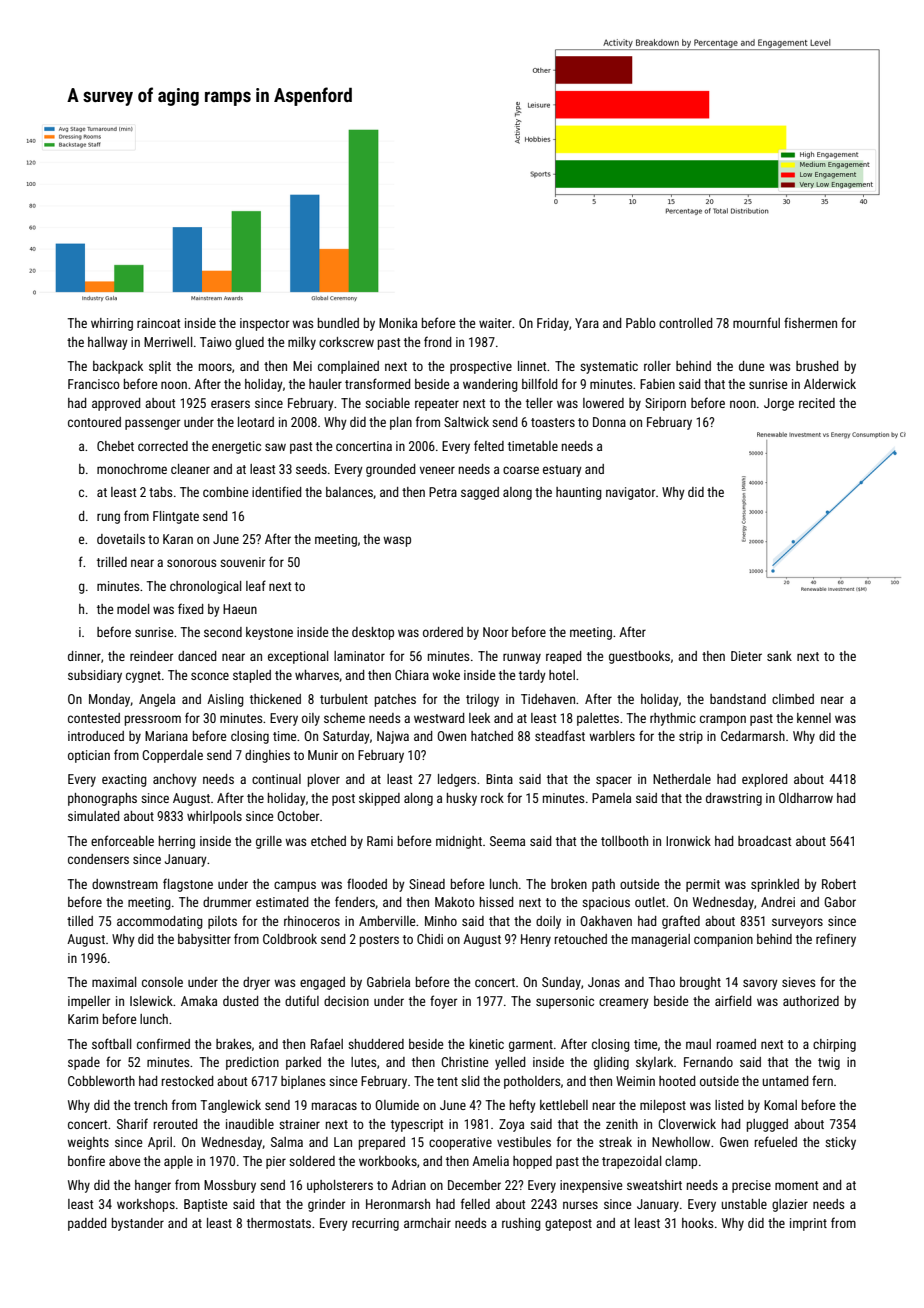  What do you see at coordinates (367, 883) in the document?
I see `flooded` at bounding box center [367, 883].
